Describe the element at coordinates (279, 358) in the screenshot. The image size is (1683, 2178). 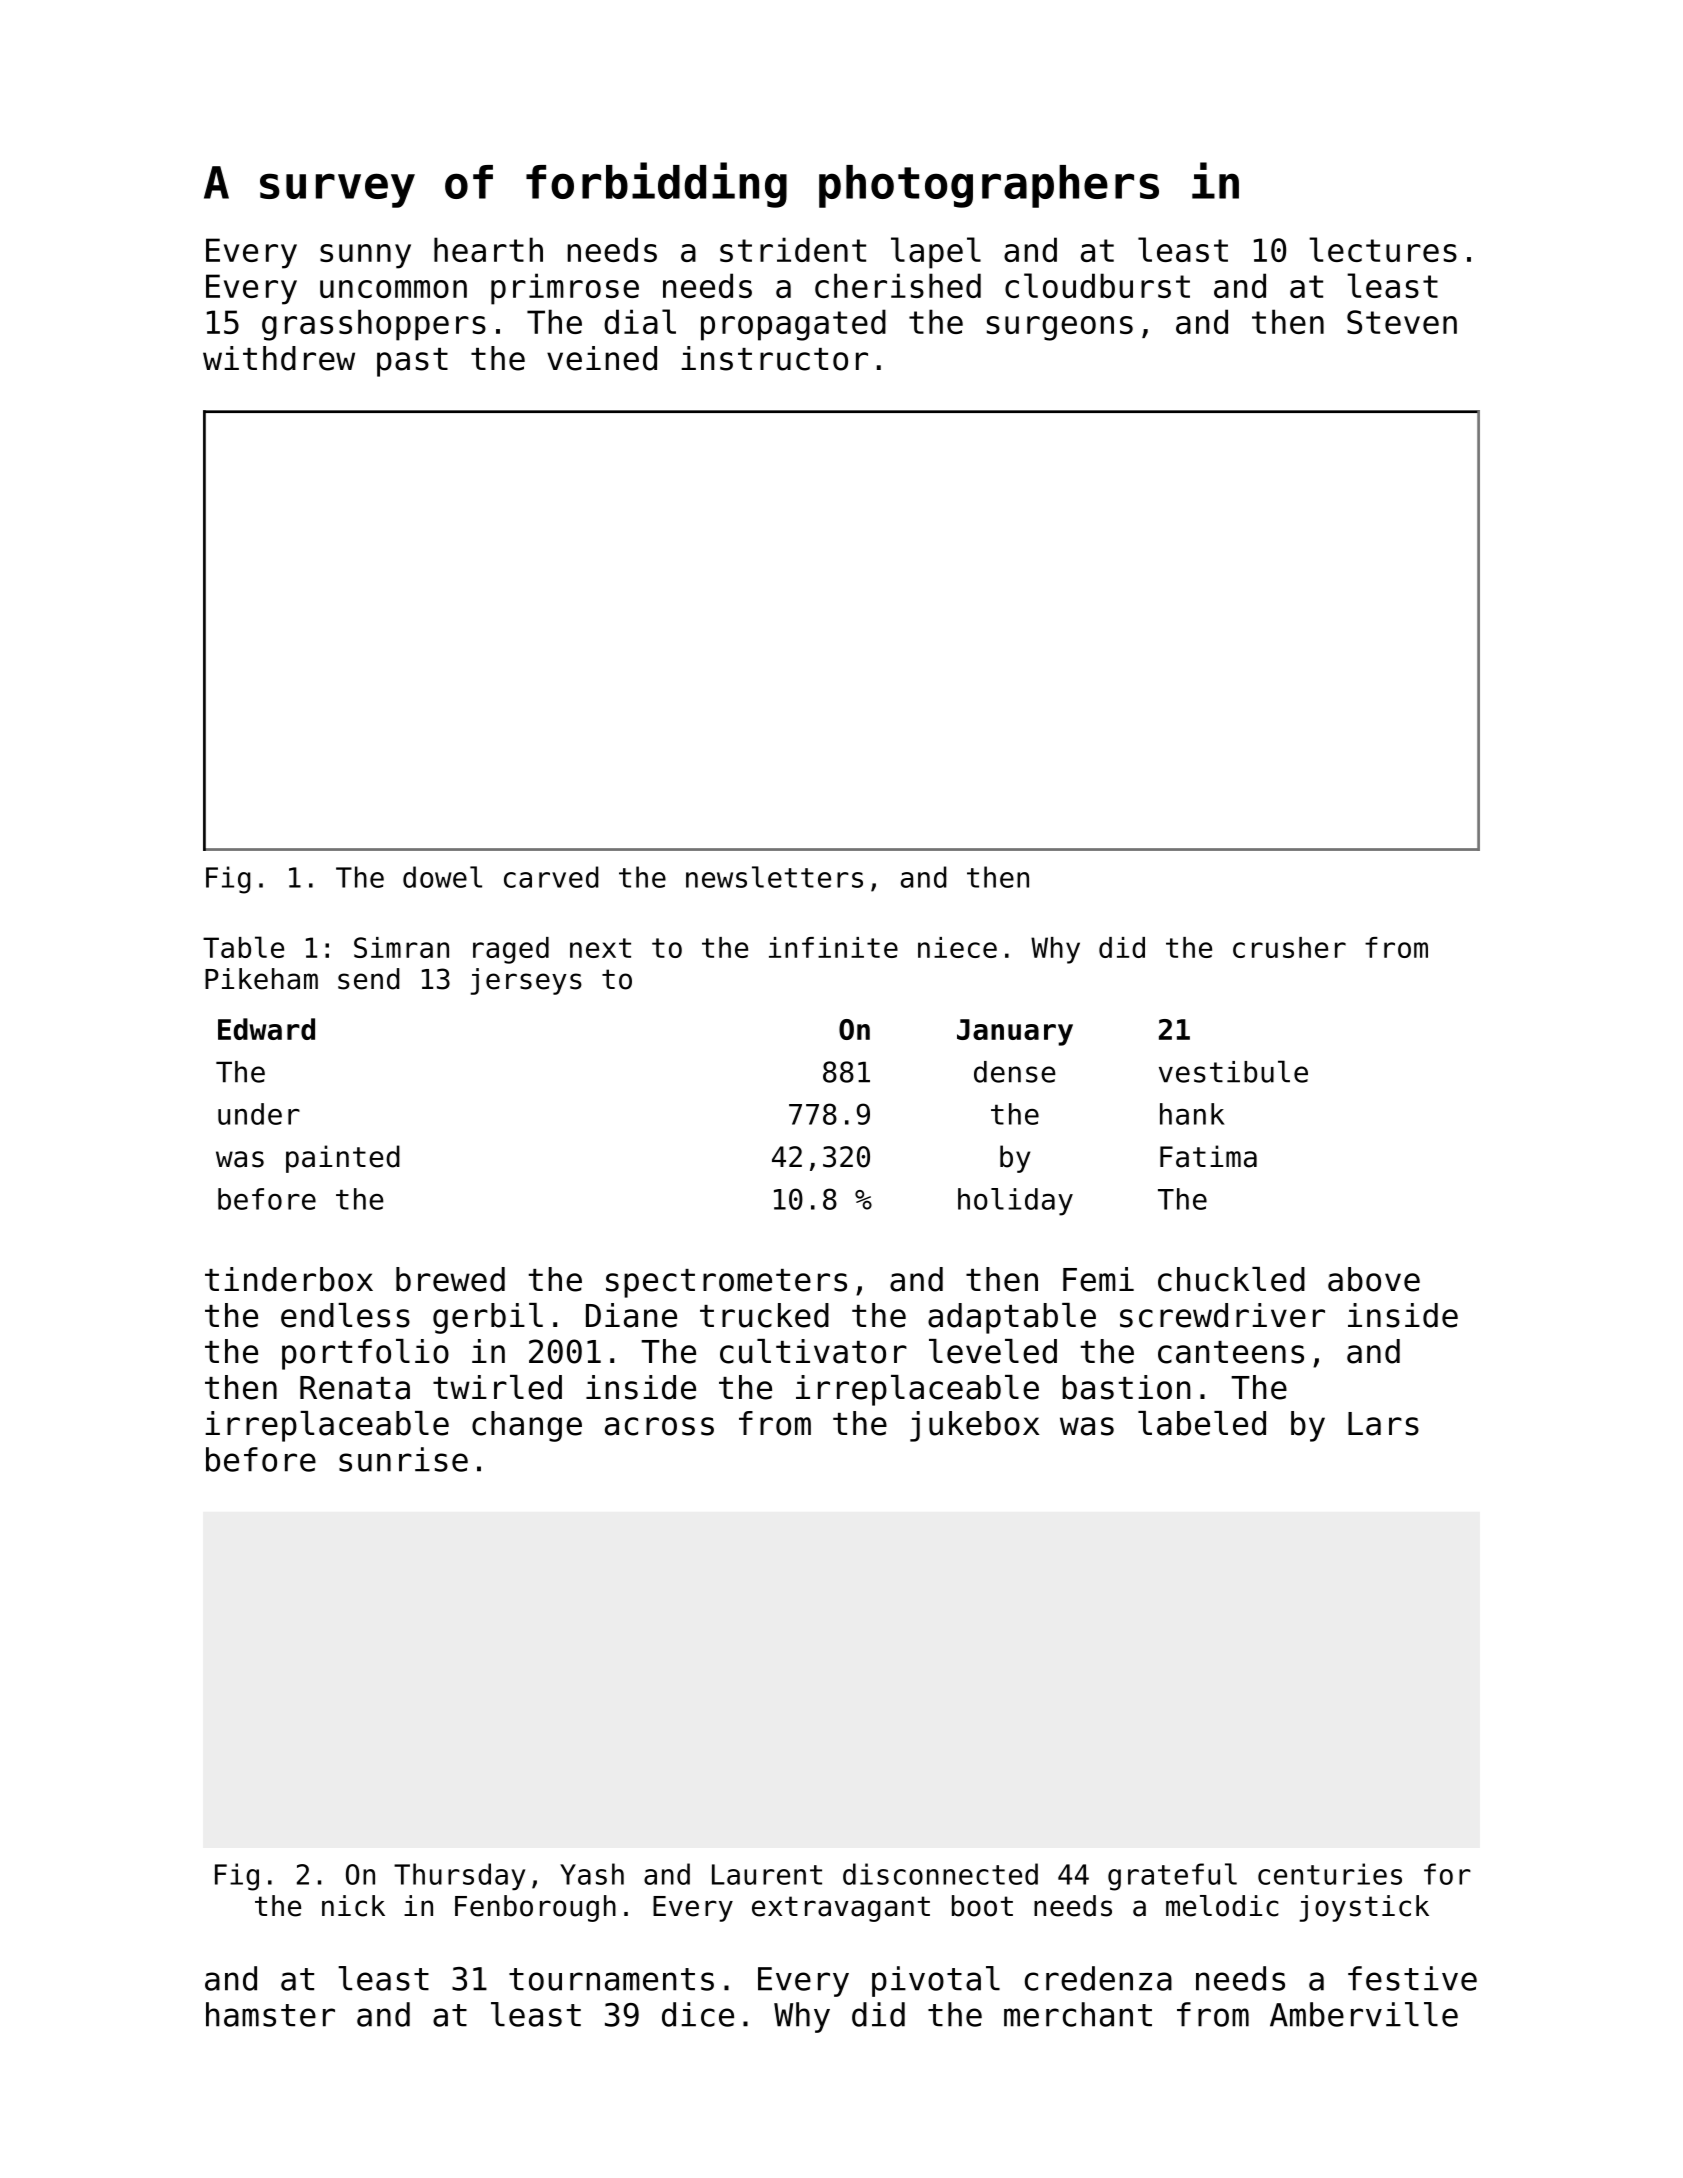
I see `withdrew` at that location.
